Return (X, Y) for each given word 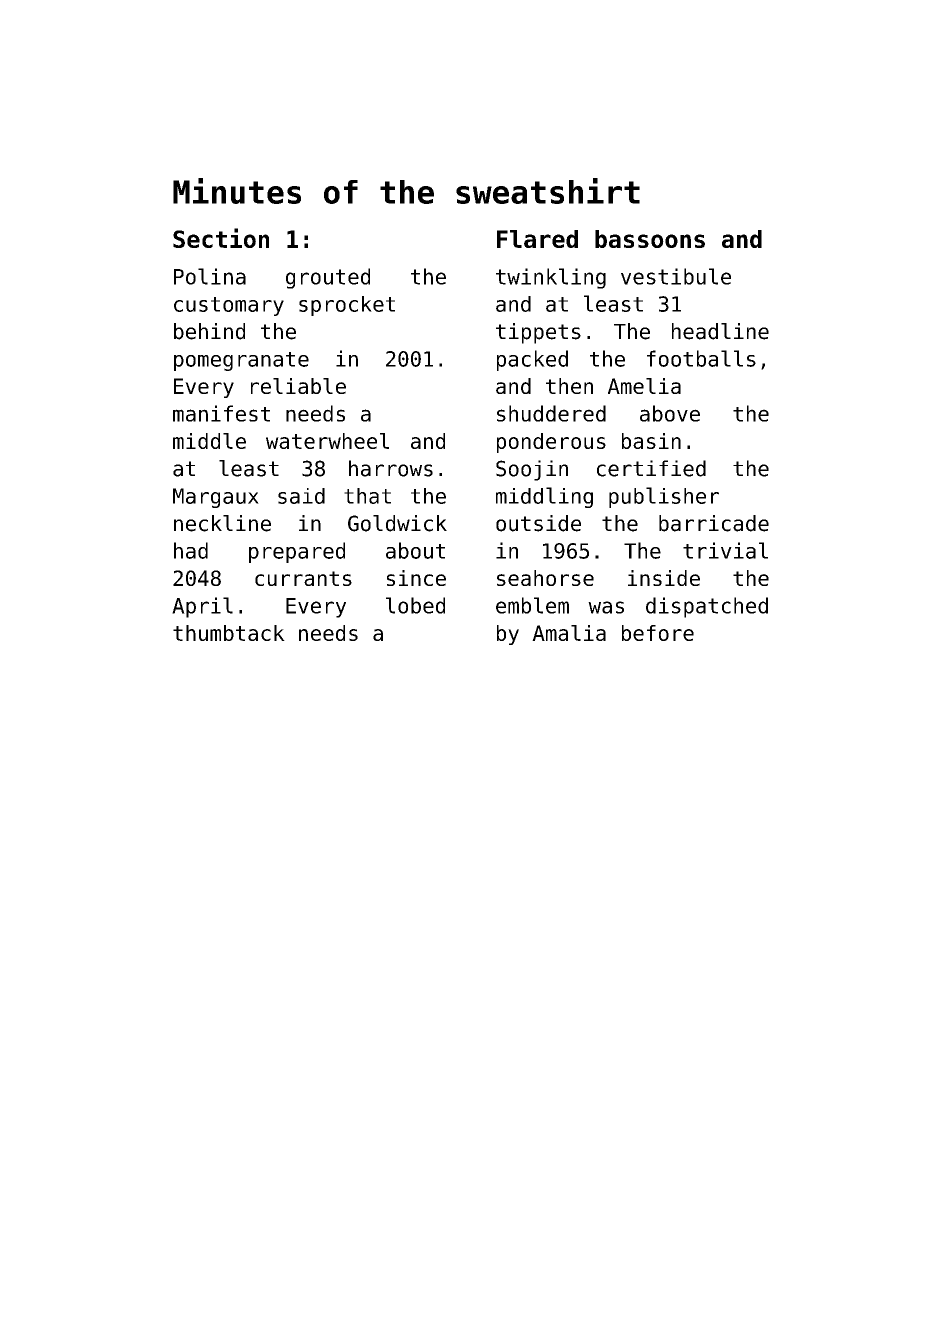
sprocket (347, 306)
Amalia (569, 633)
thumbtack (229, 633)
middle (209, 441)
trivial (725, 550)
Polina (210, 276)
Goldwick (397, 523)
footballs (701, 358)
